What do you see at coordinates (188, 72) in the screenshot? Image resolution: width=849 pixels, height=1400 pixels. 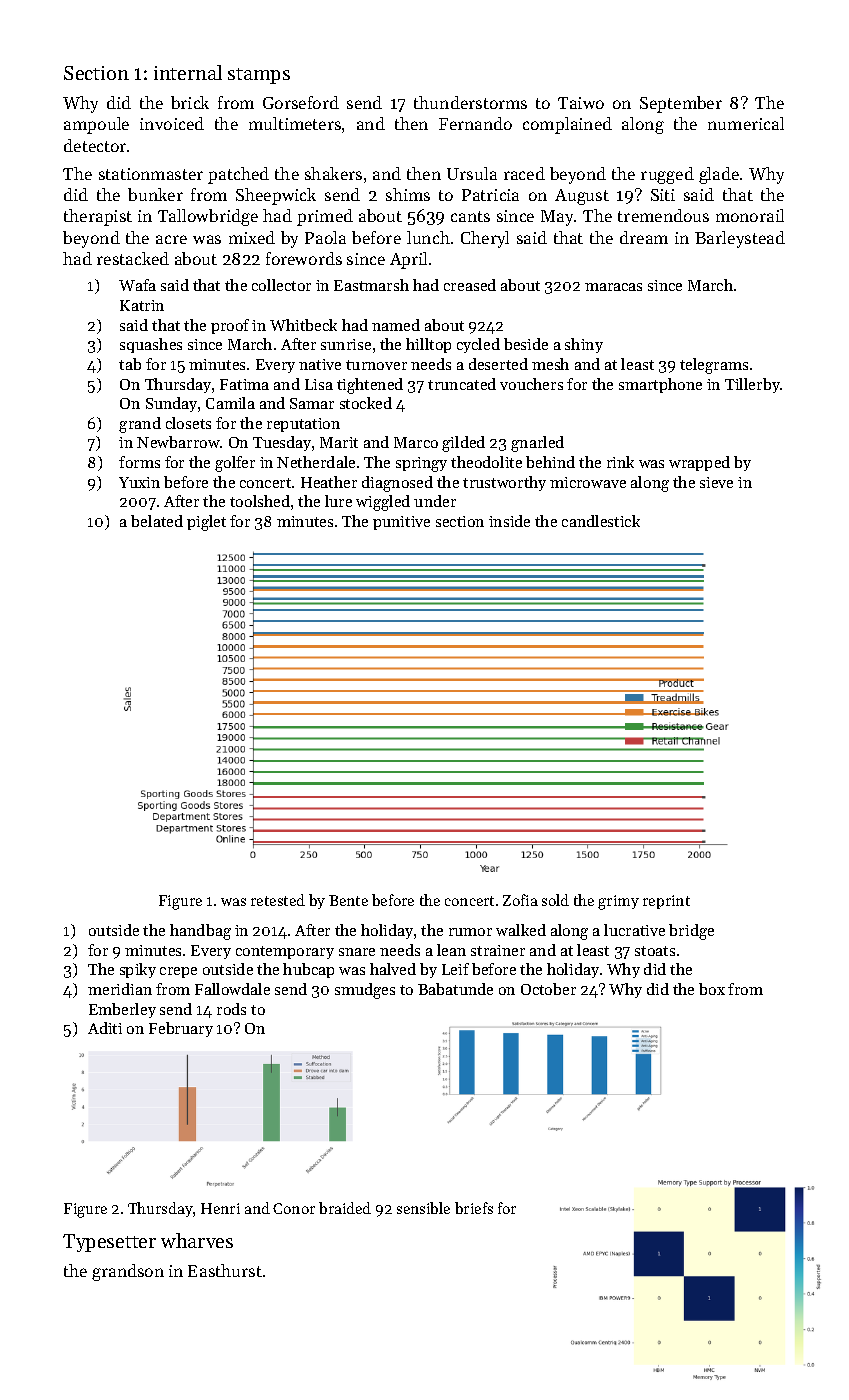 I see `internal` at bounding box center [188, 72].
